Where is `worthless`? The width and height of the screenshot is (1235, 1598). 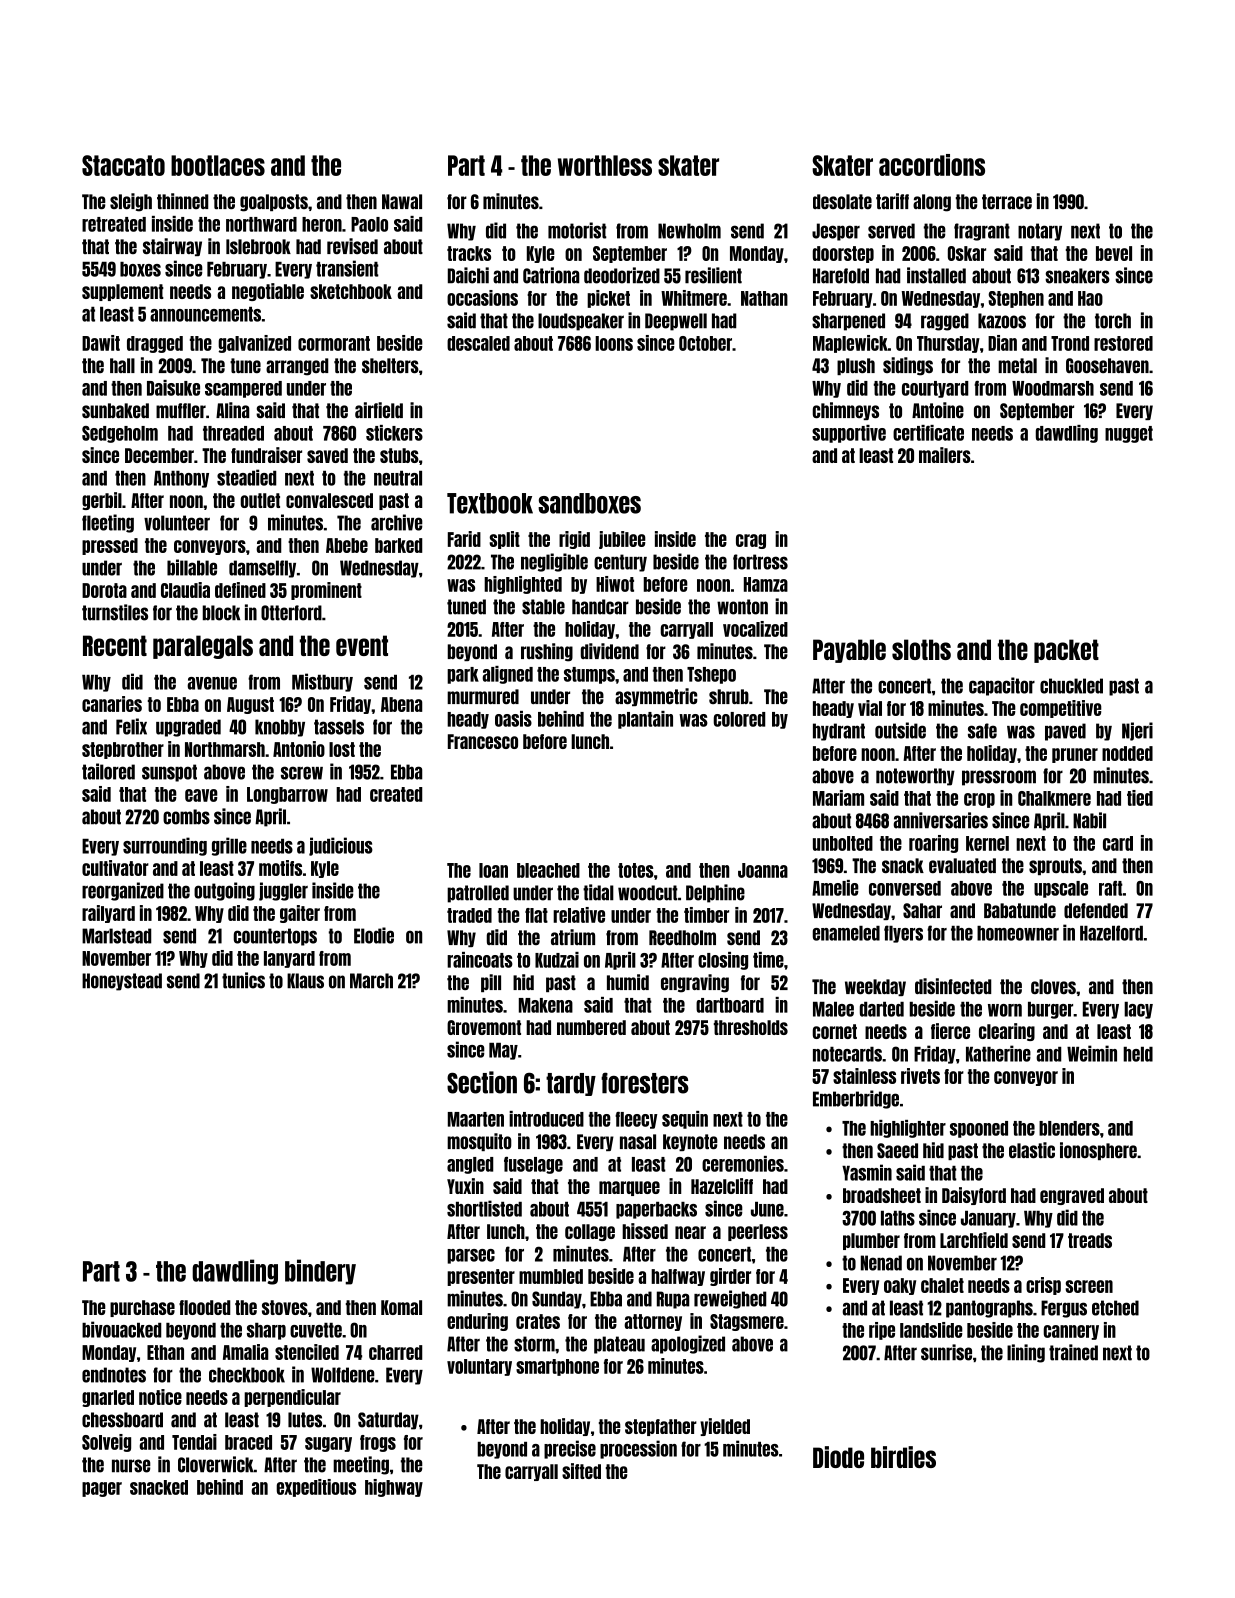
worthless is located at coordinates (605, 165).
